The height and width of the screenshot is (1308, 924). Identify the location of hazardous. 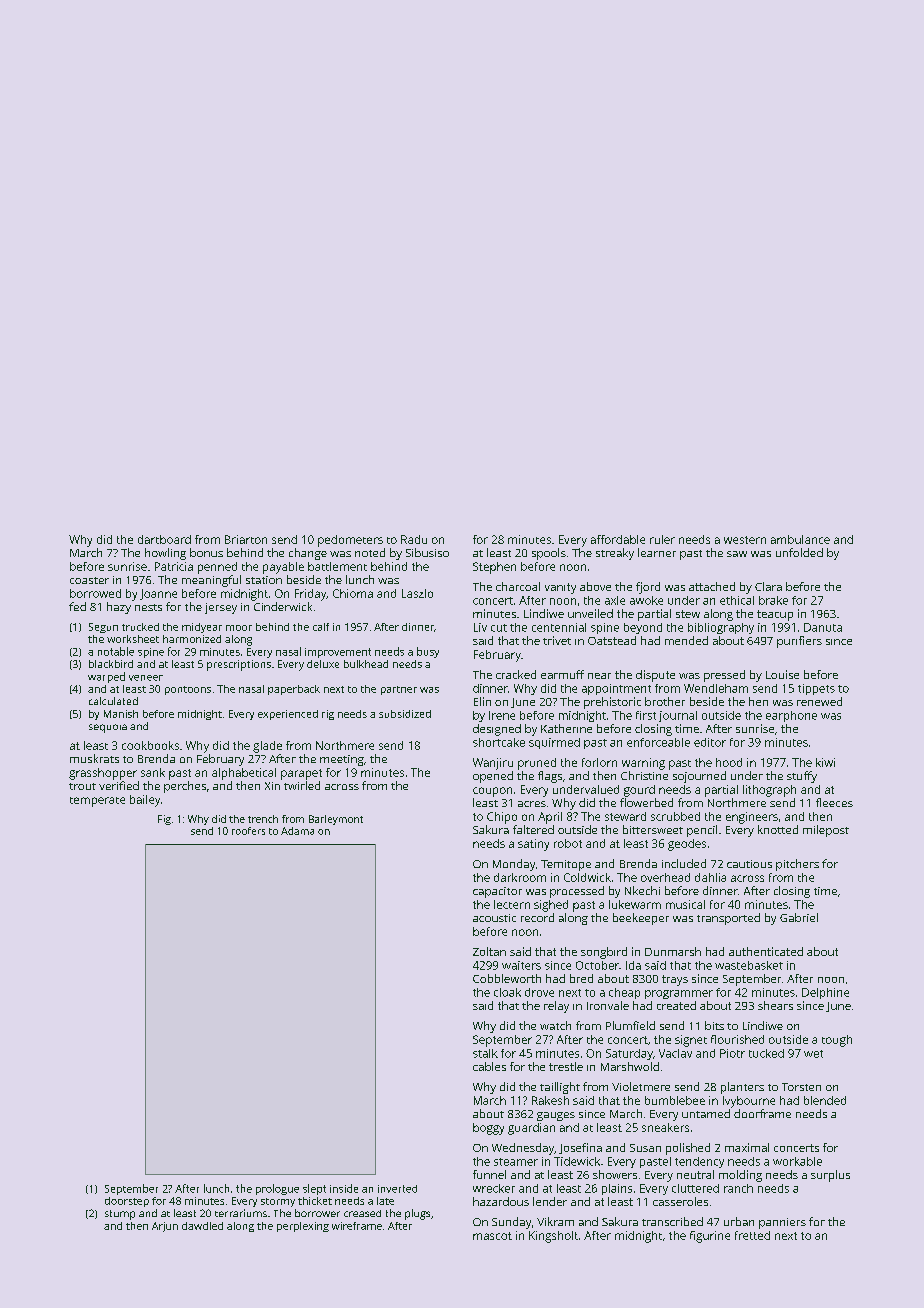
(501, 1201).
